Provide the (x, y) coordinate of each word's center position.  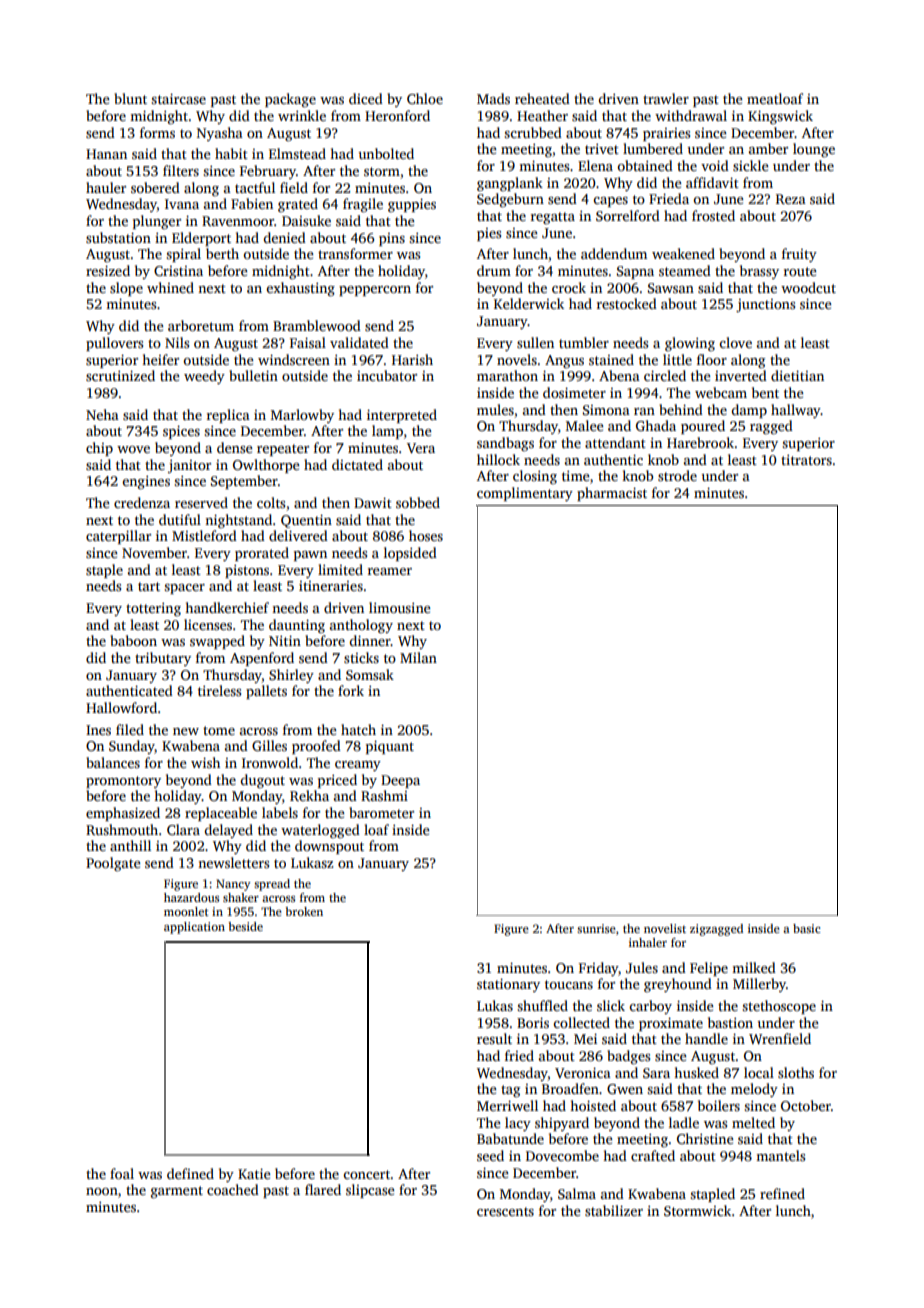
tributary (163, 659)
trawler (666, 98)
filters (181, 170)
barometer (381, 812)
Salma (577, 1193)
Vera (421, 448)
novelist (665, 928)
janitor (189, 466)
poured (703, 427)
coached (233, 1189)
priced (337, 781)
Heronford (397, 115)
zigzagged (716, 930)
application (194, 928)
